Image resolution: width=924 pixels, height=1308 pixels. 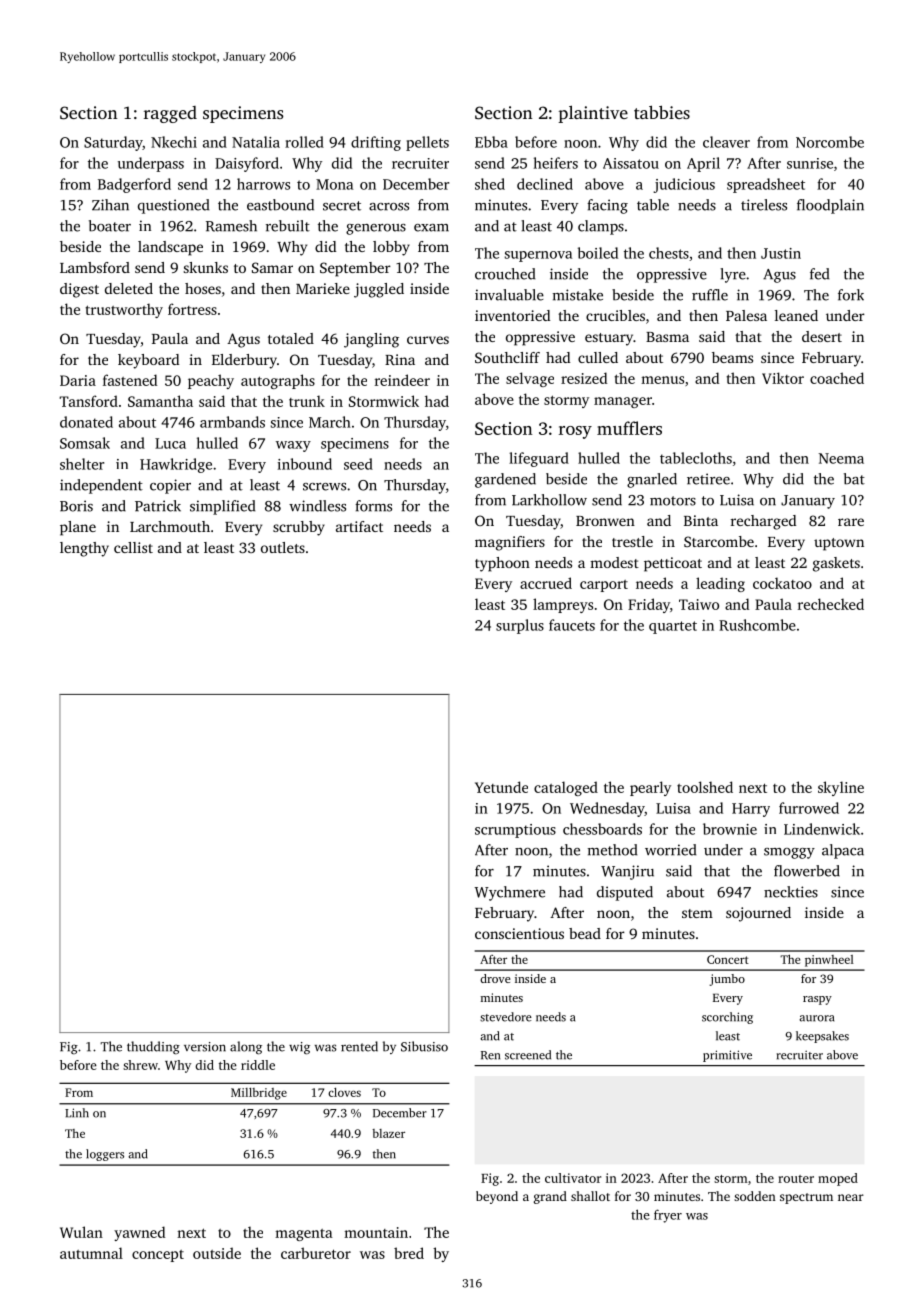 What do you see at coordinates (222, 507) in the screenshot?
I see `simplified` at bounding box center [222, 507].
